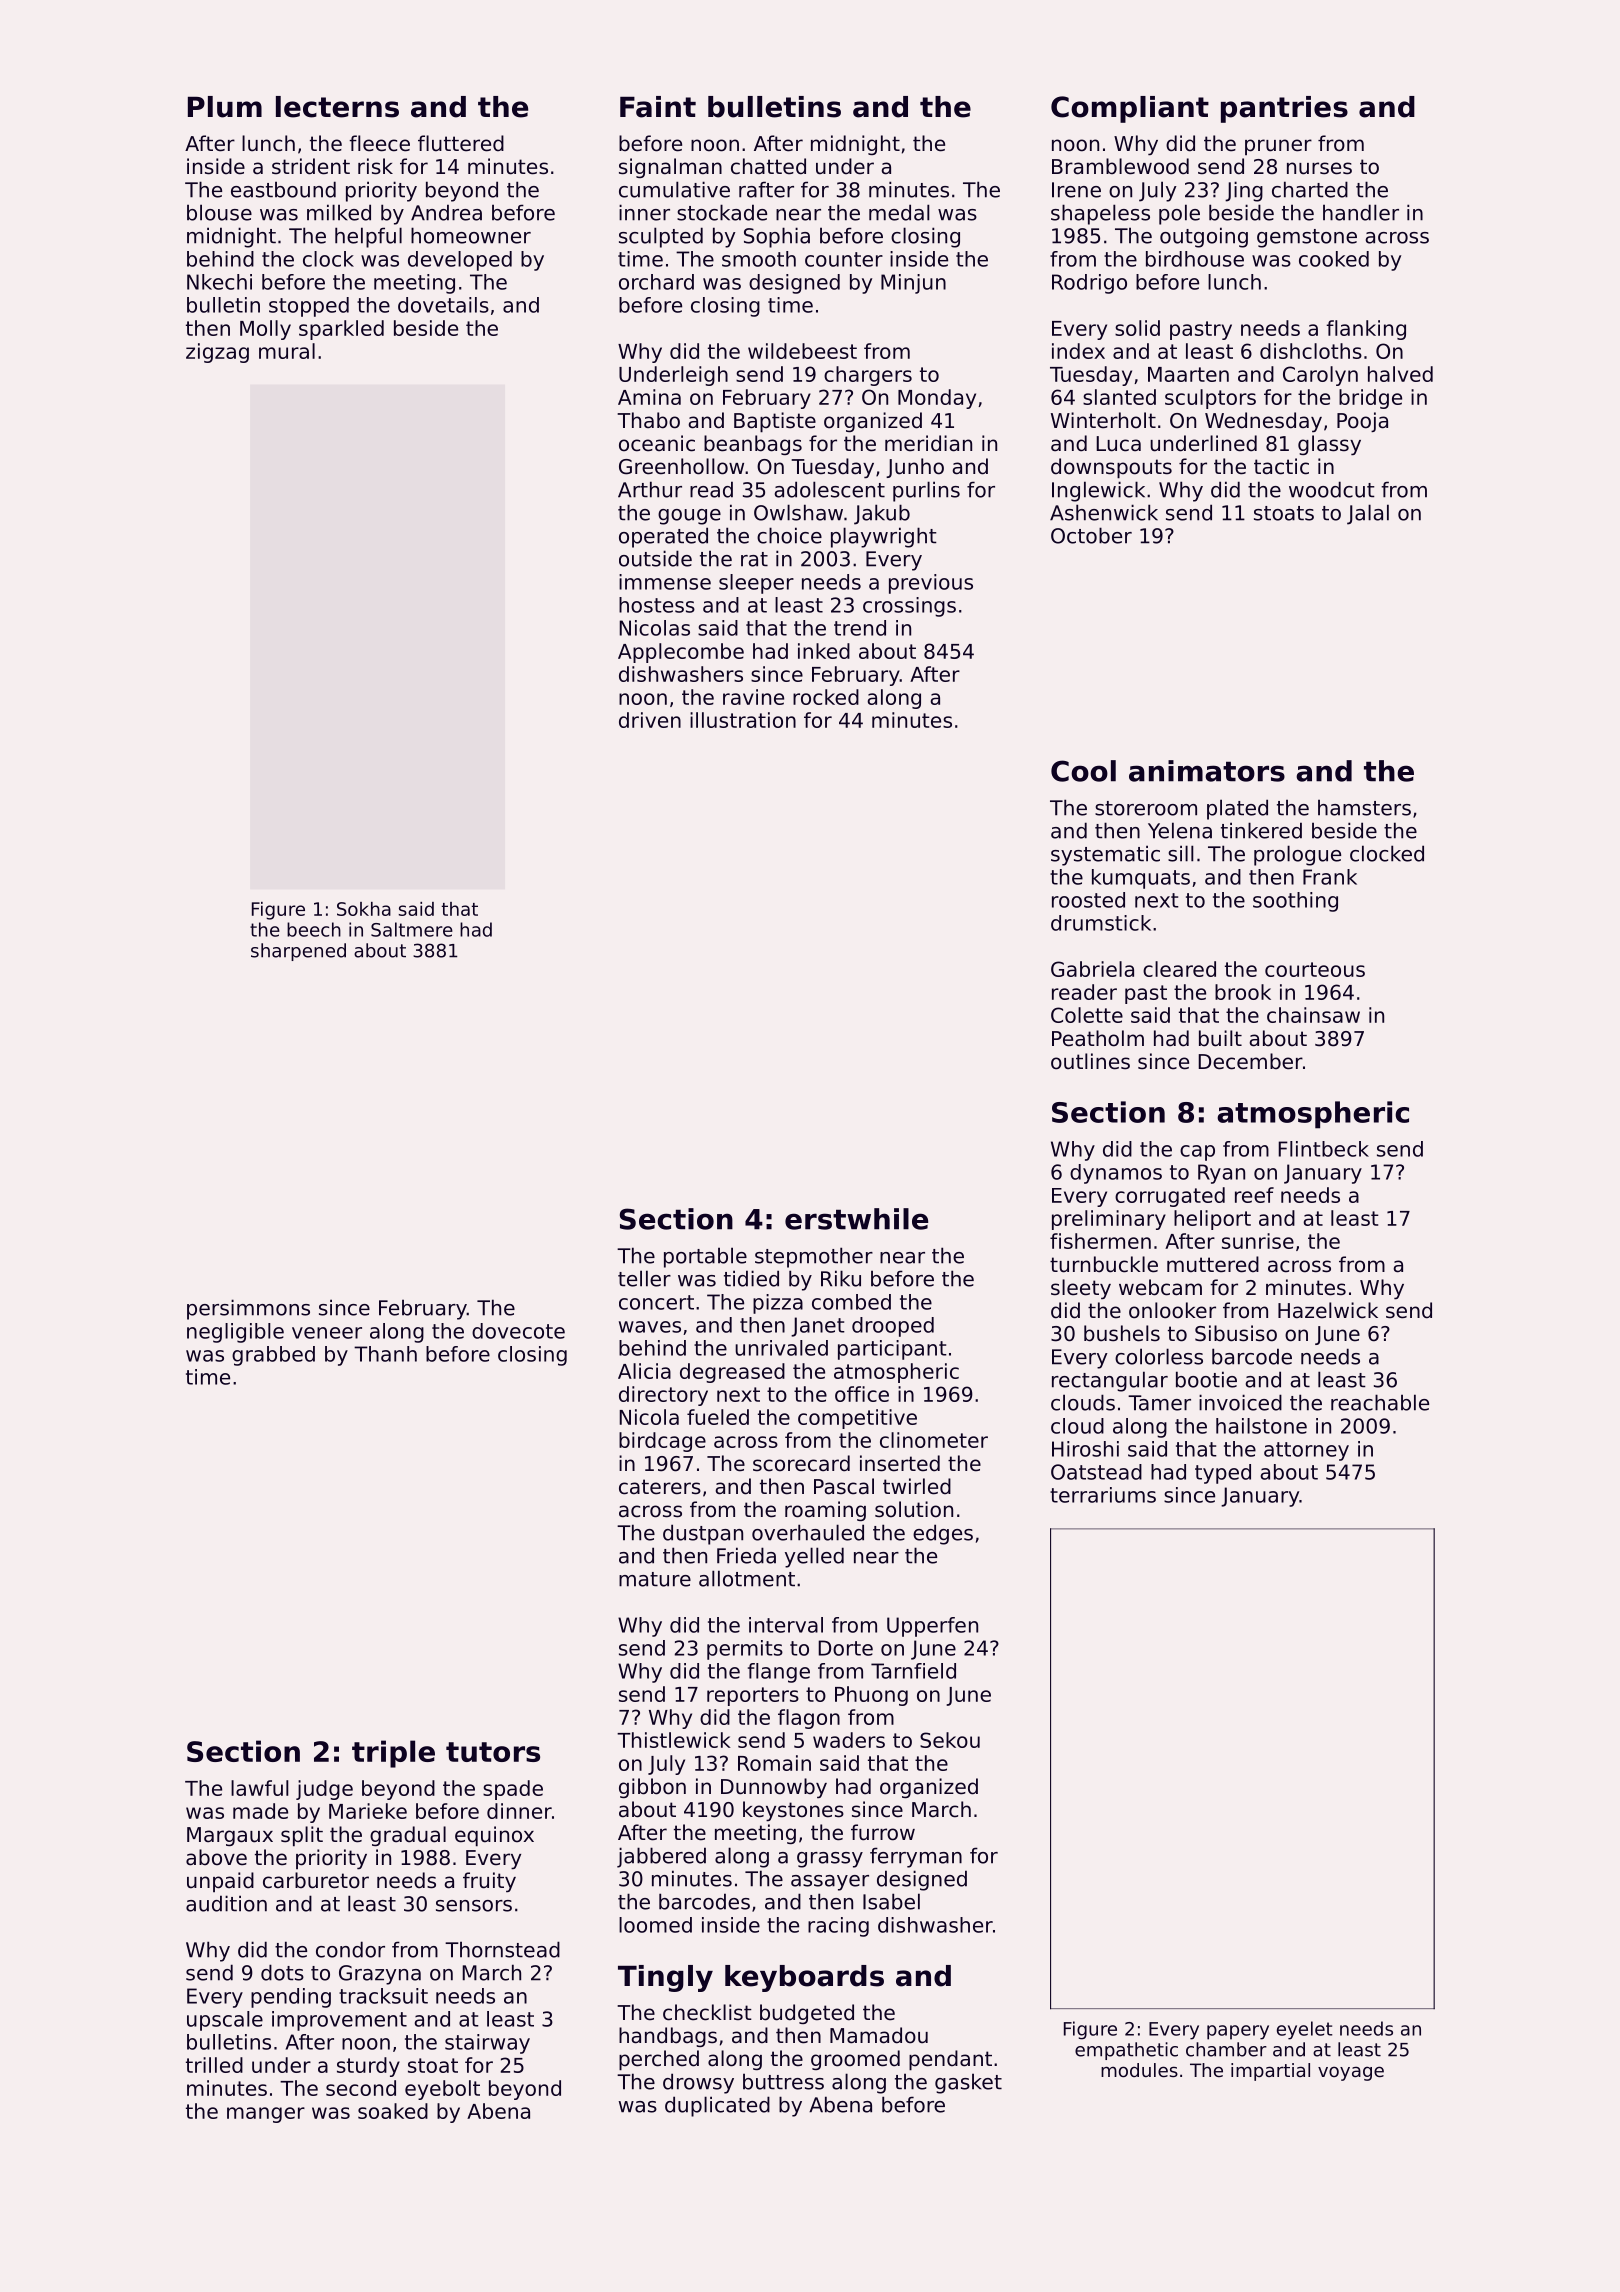  What do you see at coordinates (818, 1327) in the document?
I see `Janet` at bounding box center [818, 1327].
